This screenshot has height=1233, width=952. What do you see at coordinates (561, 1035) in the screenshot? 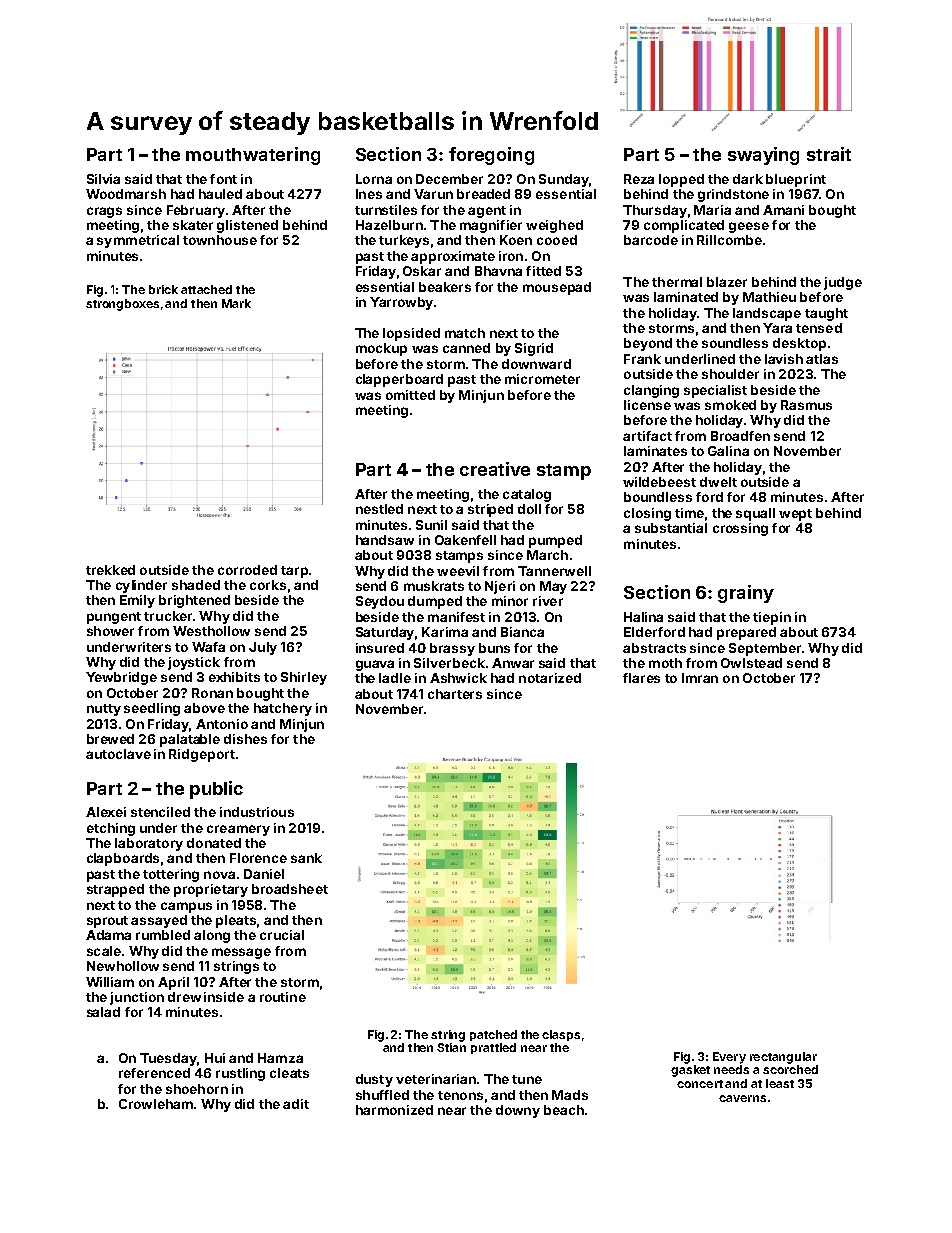
I see `clasps` at bounding box center [561, 1035].
